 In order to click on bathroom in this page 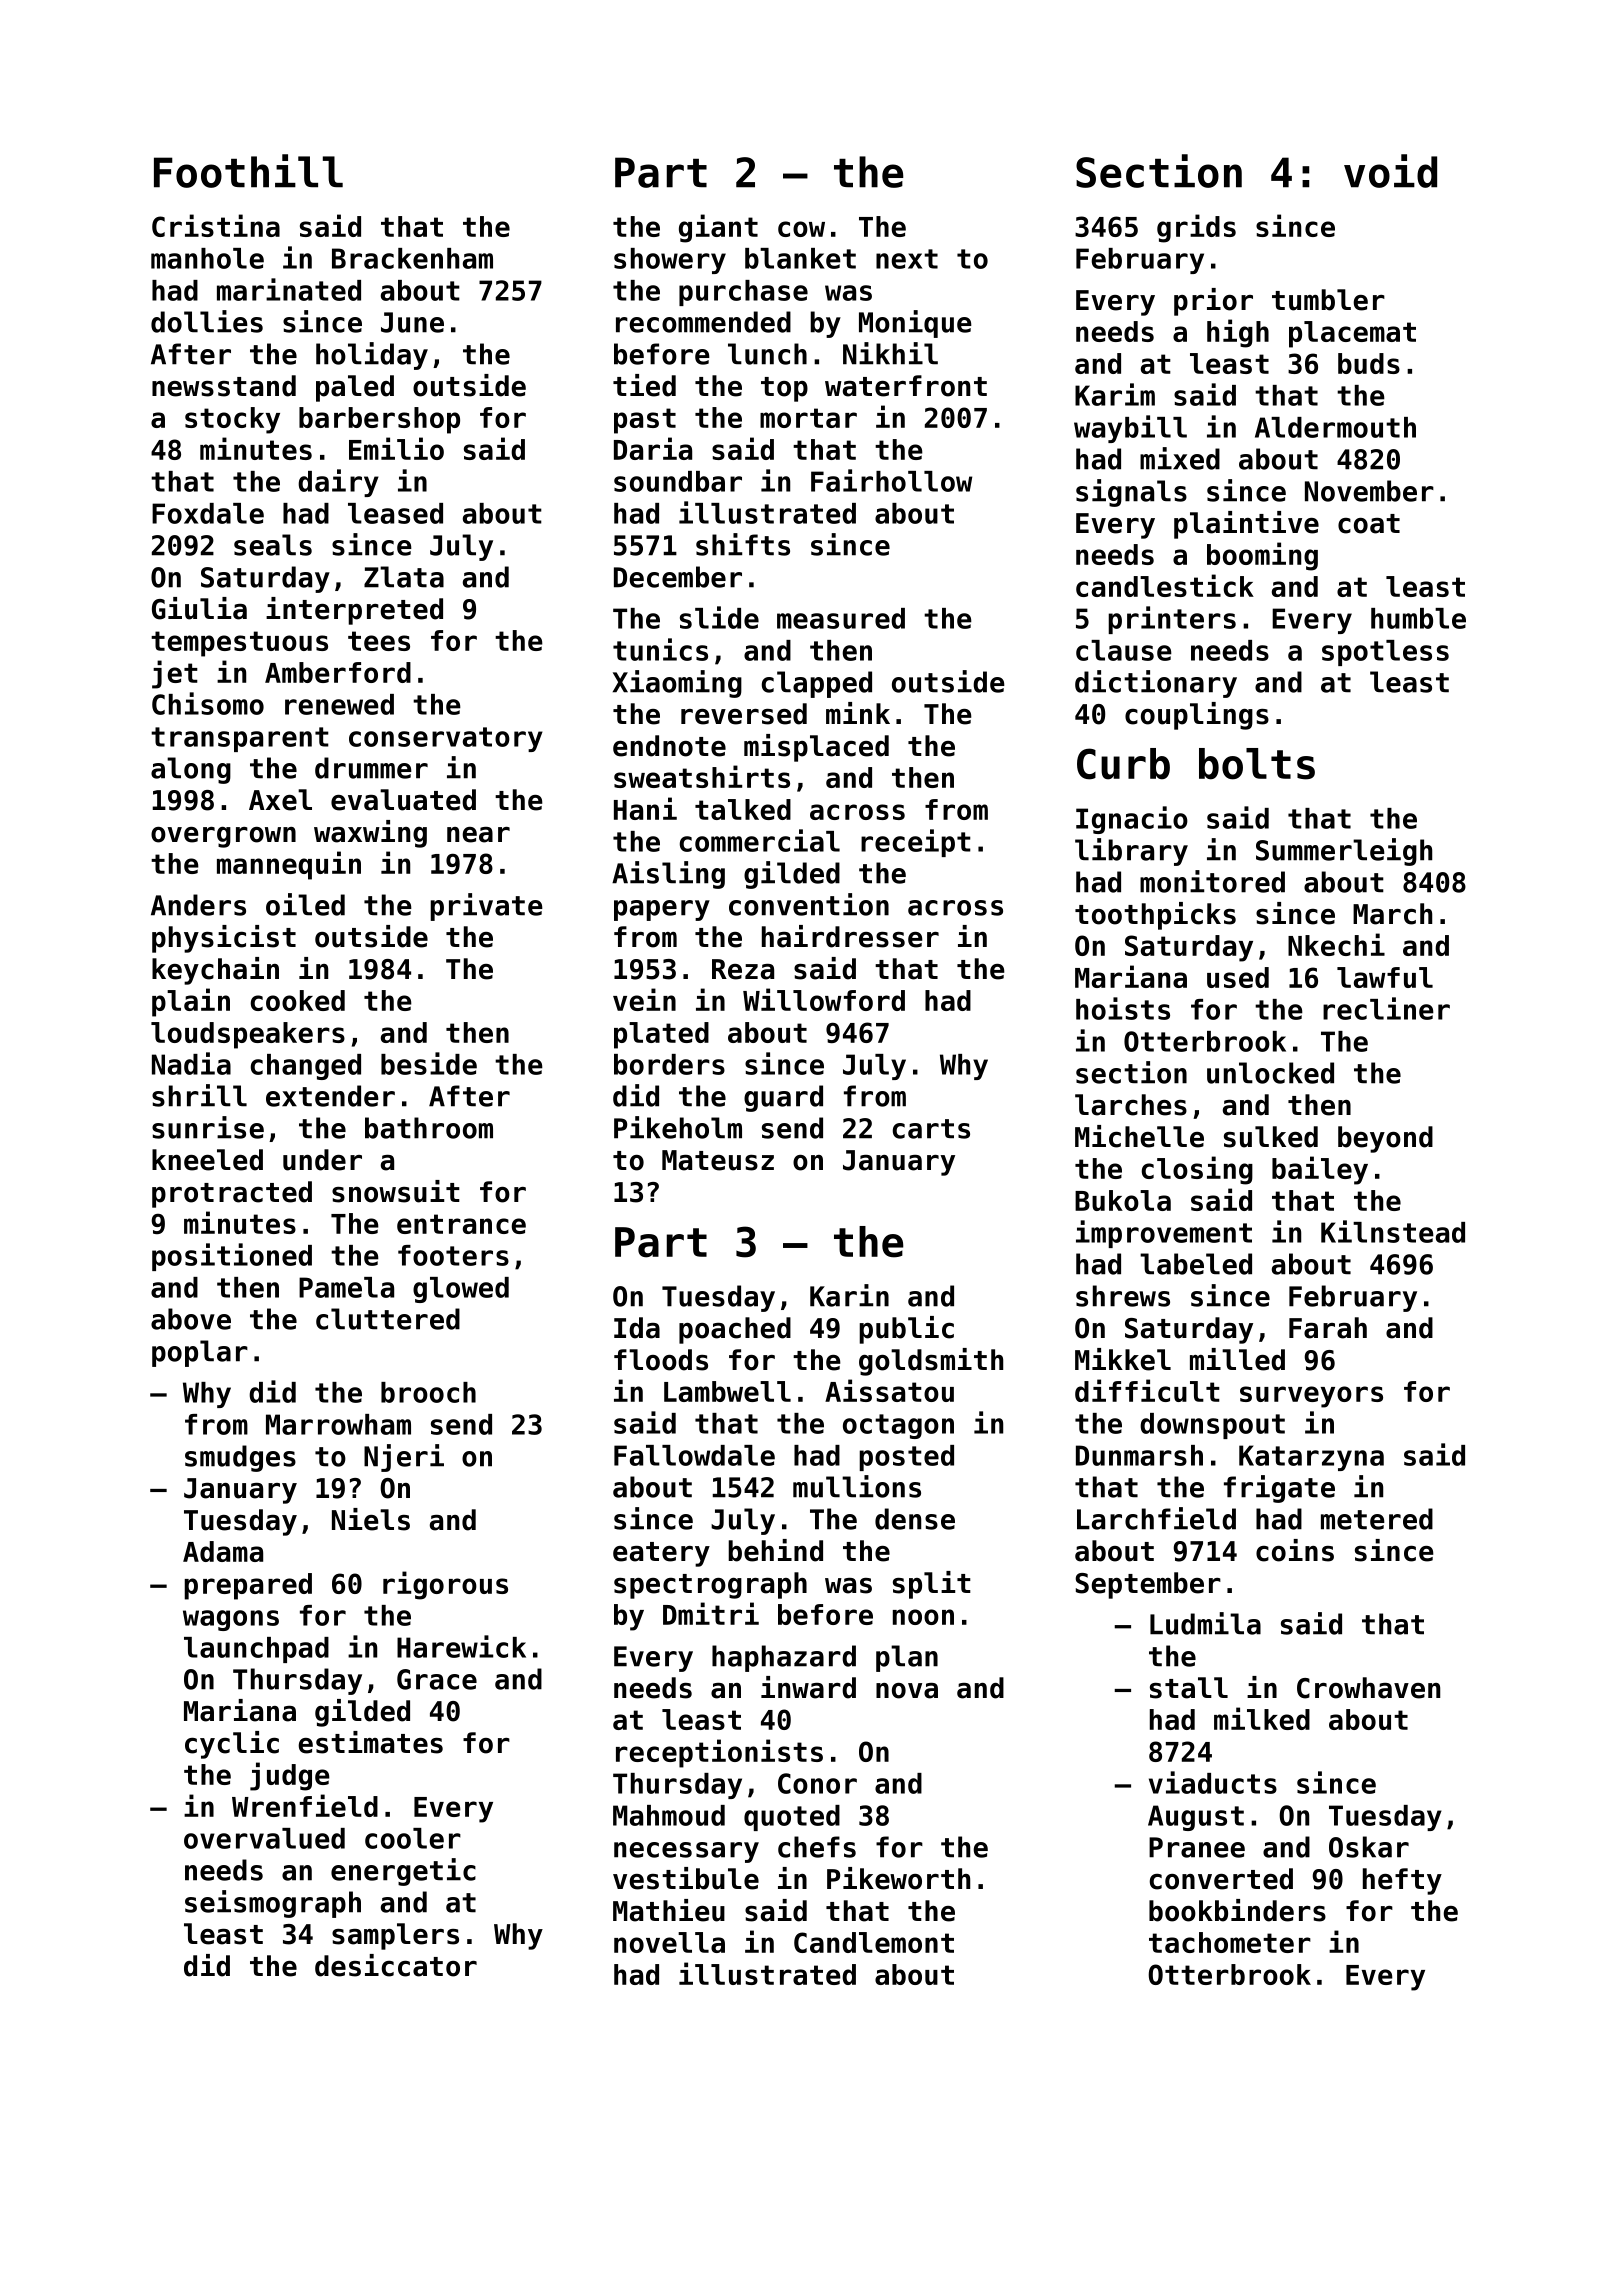, I will do `click(429, 1128)`.
